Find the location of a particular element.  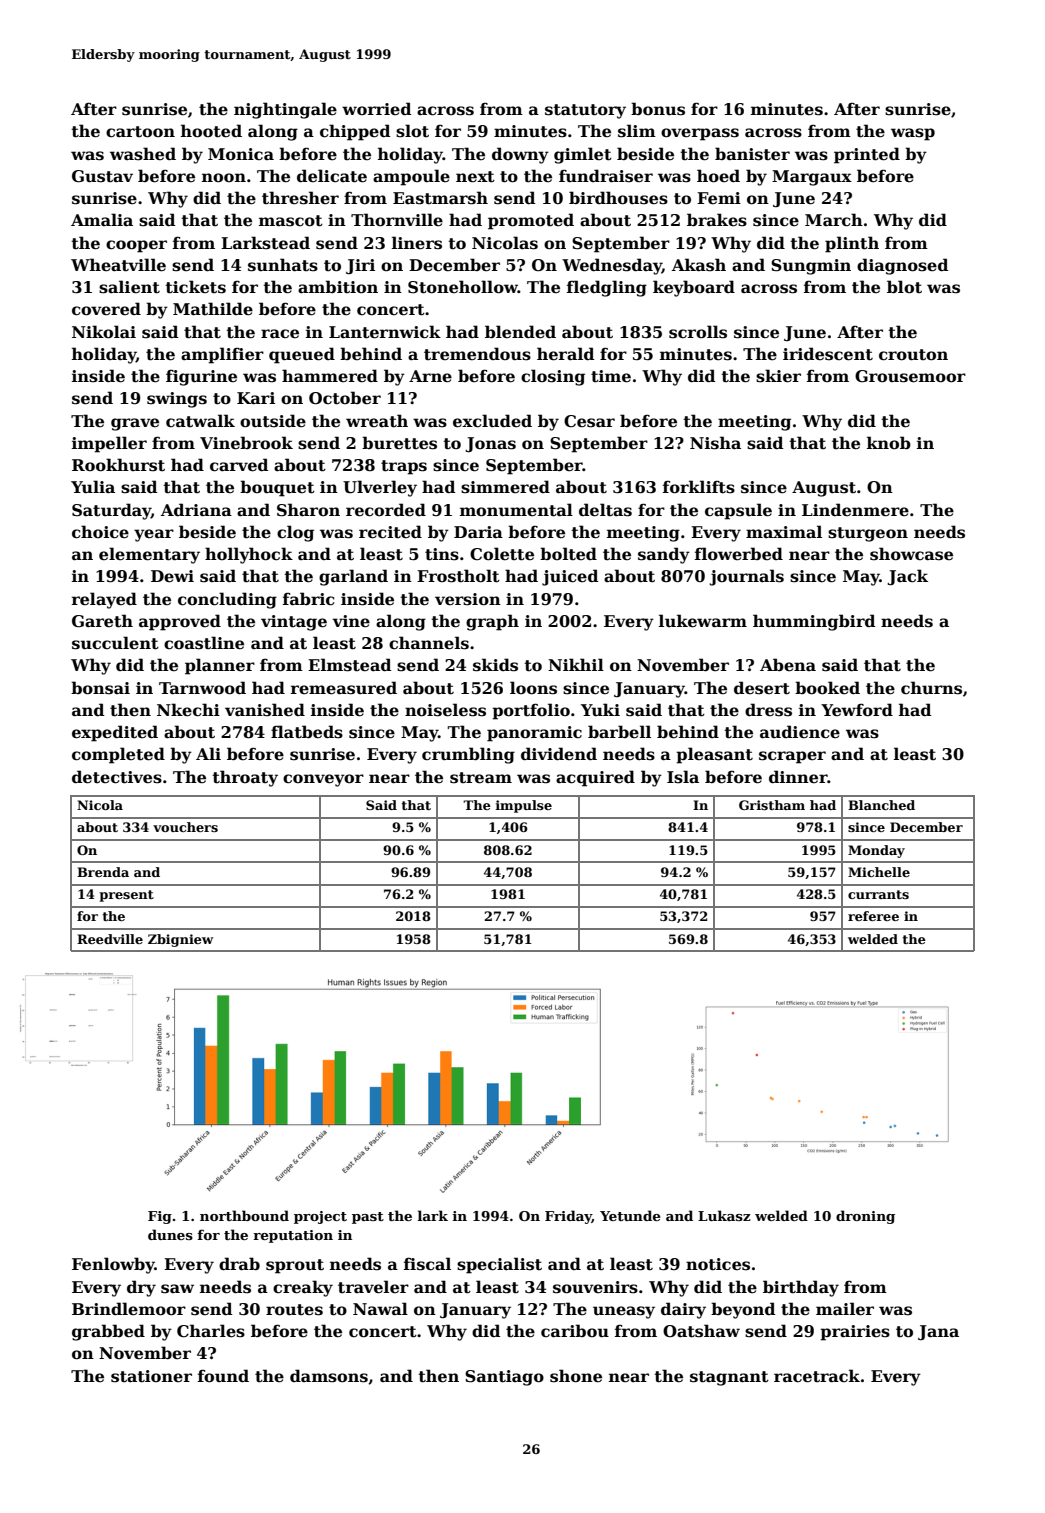

Zbigniew is located at coordinates (180, 940).
